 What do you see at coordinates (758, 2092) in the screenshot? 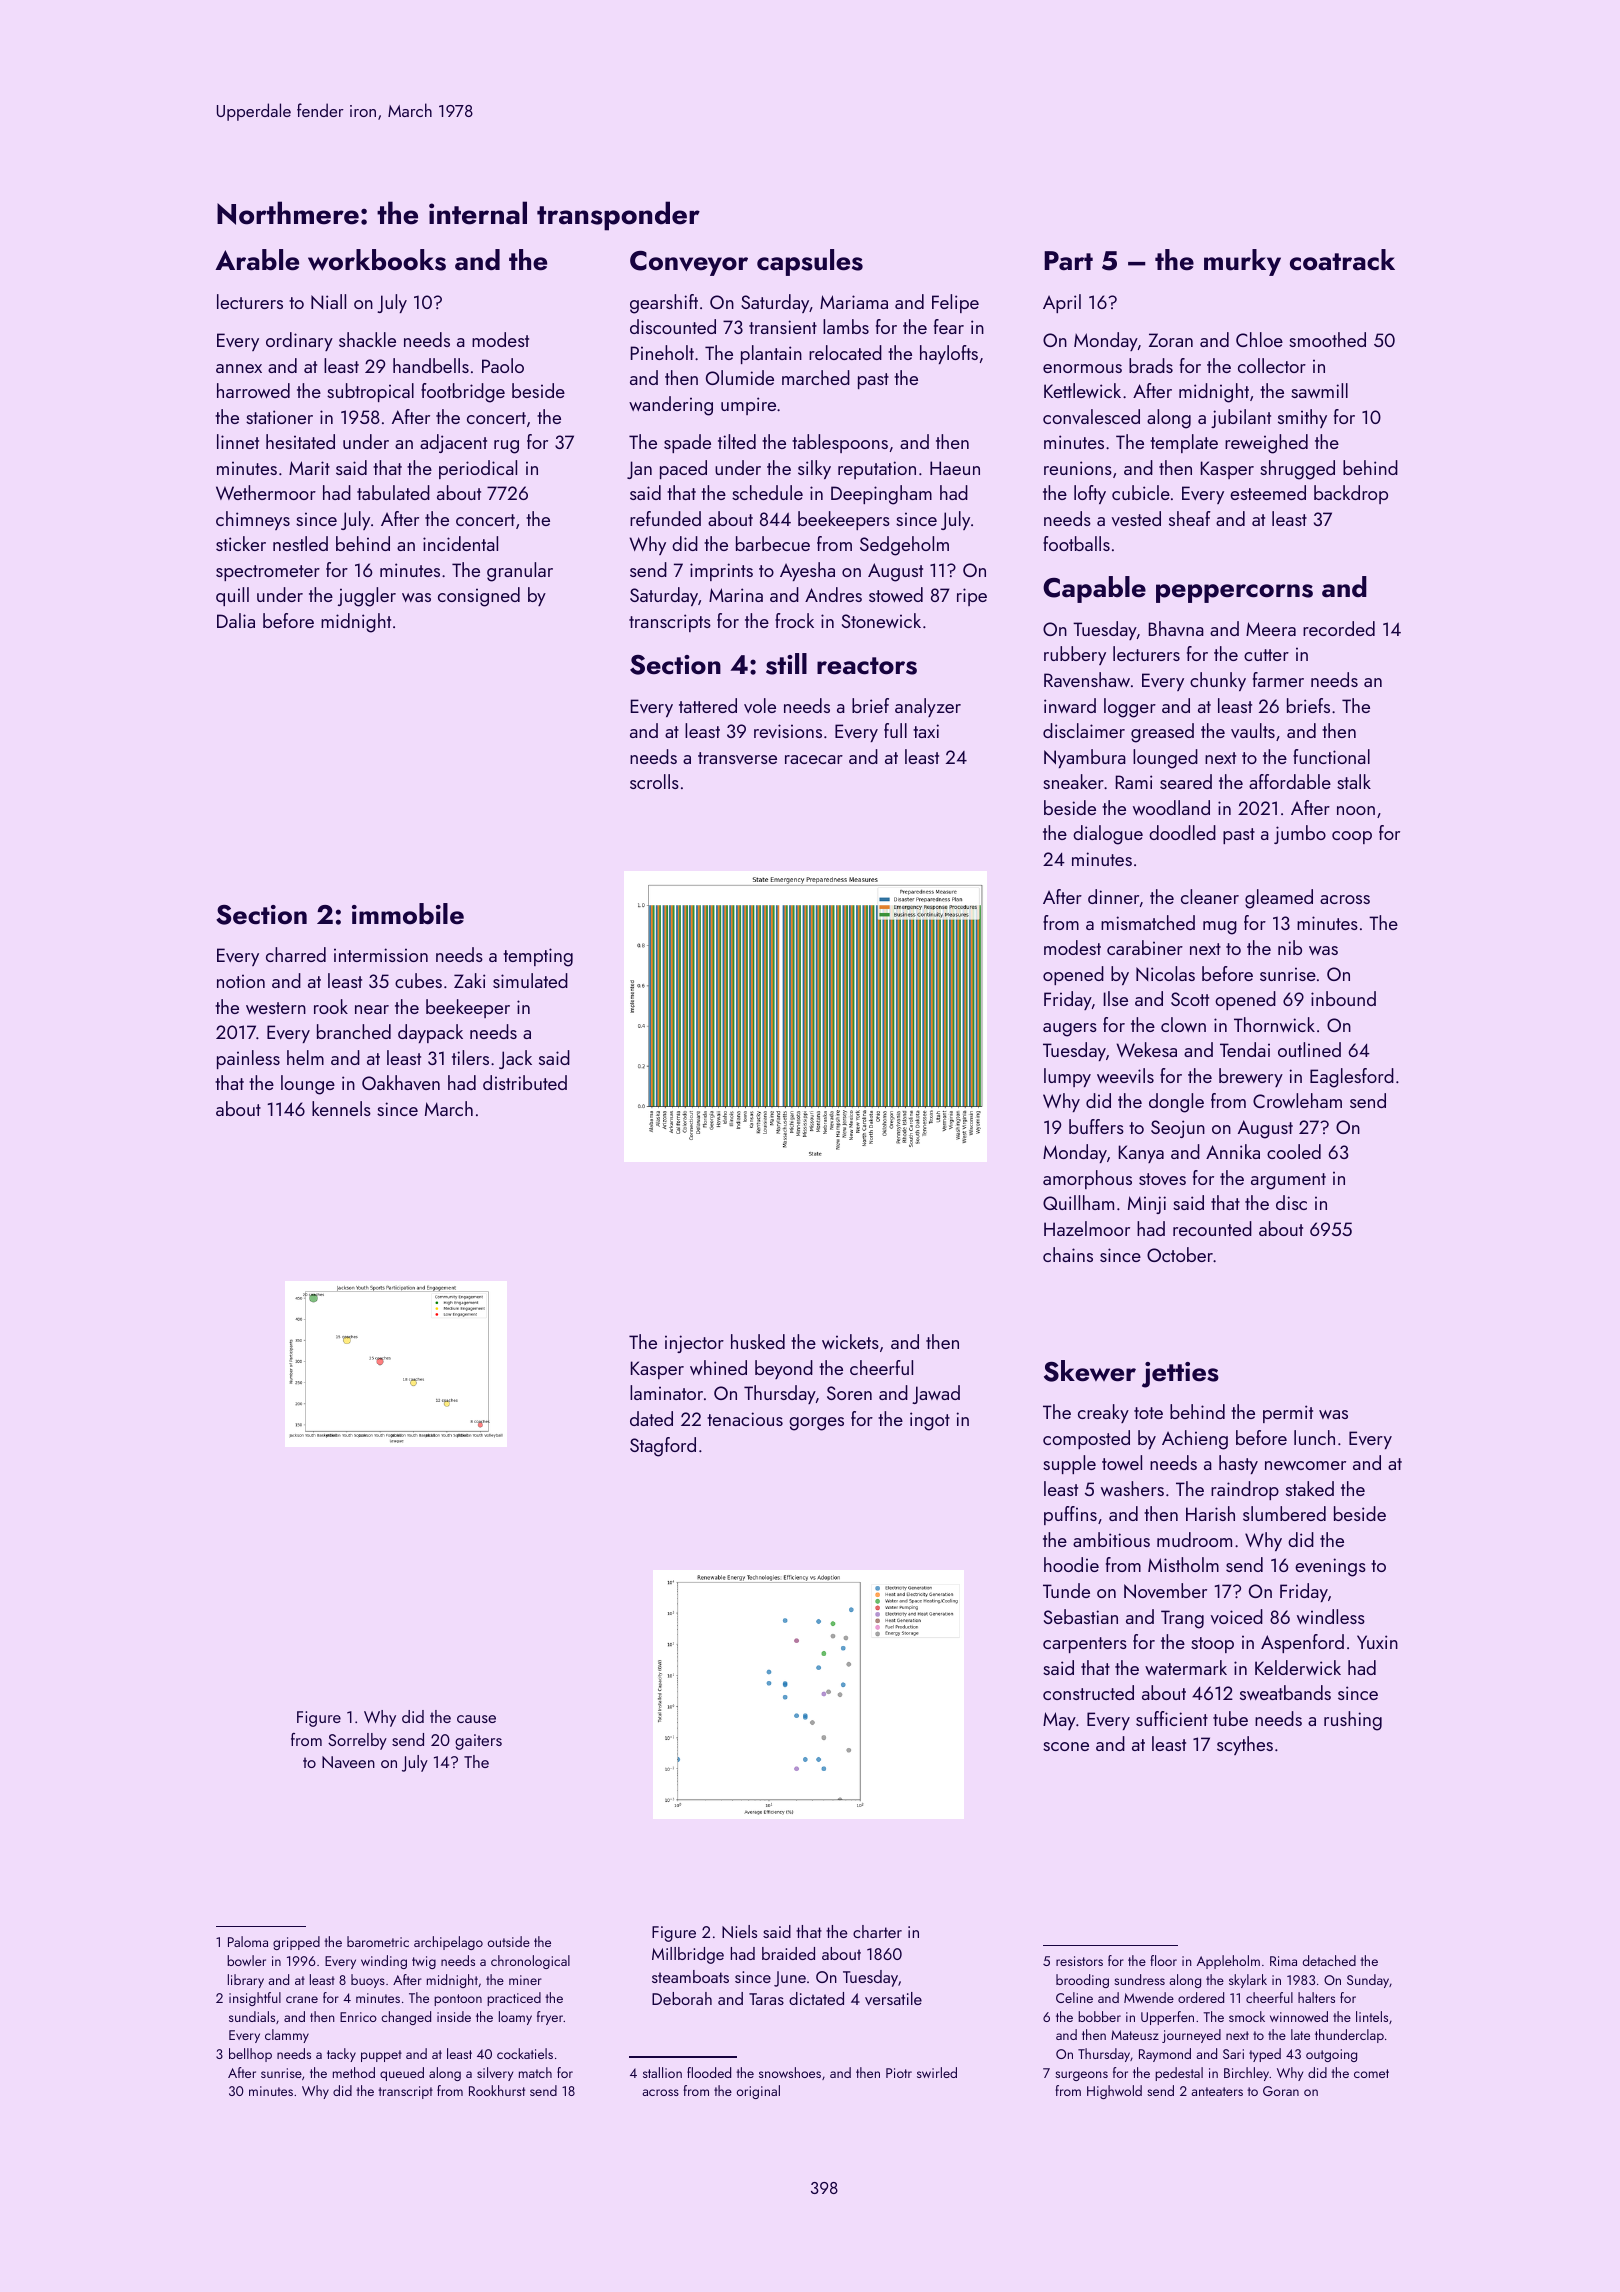
I see `original` at bounding box center [758, 2092].
